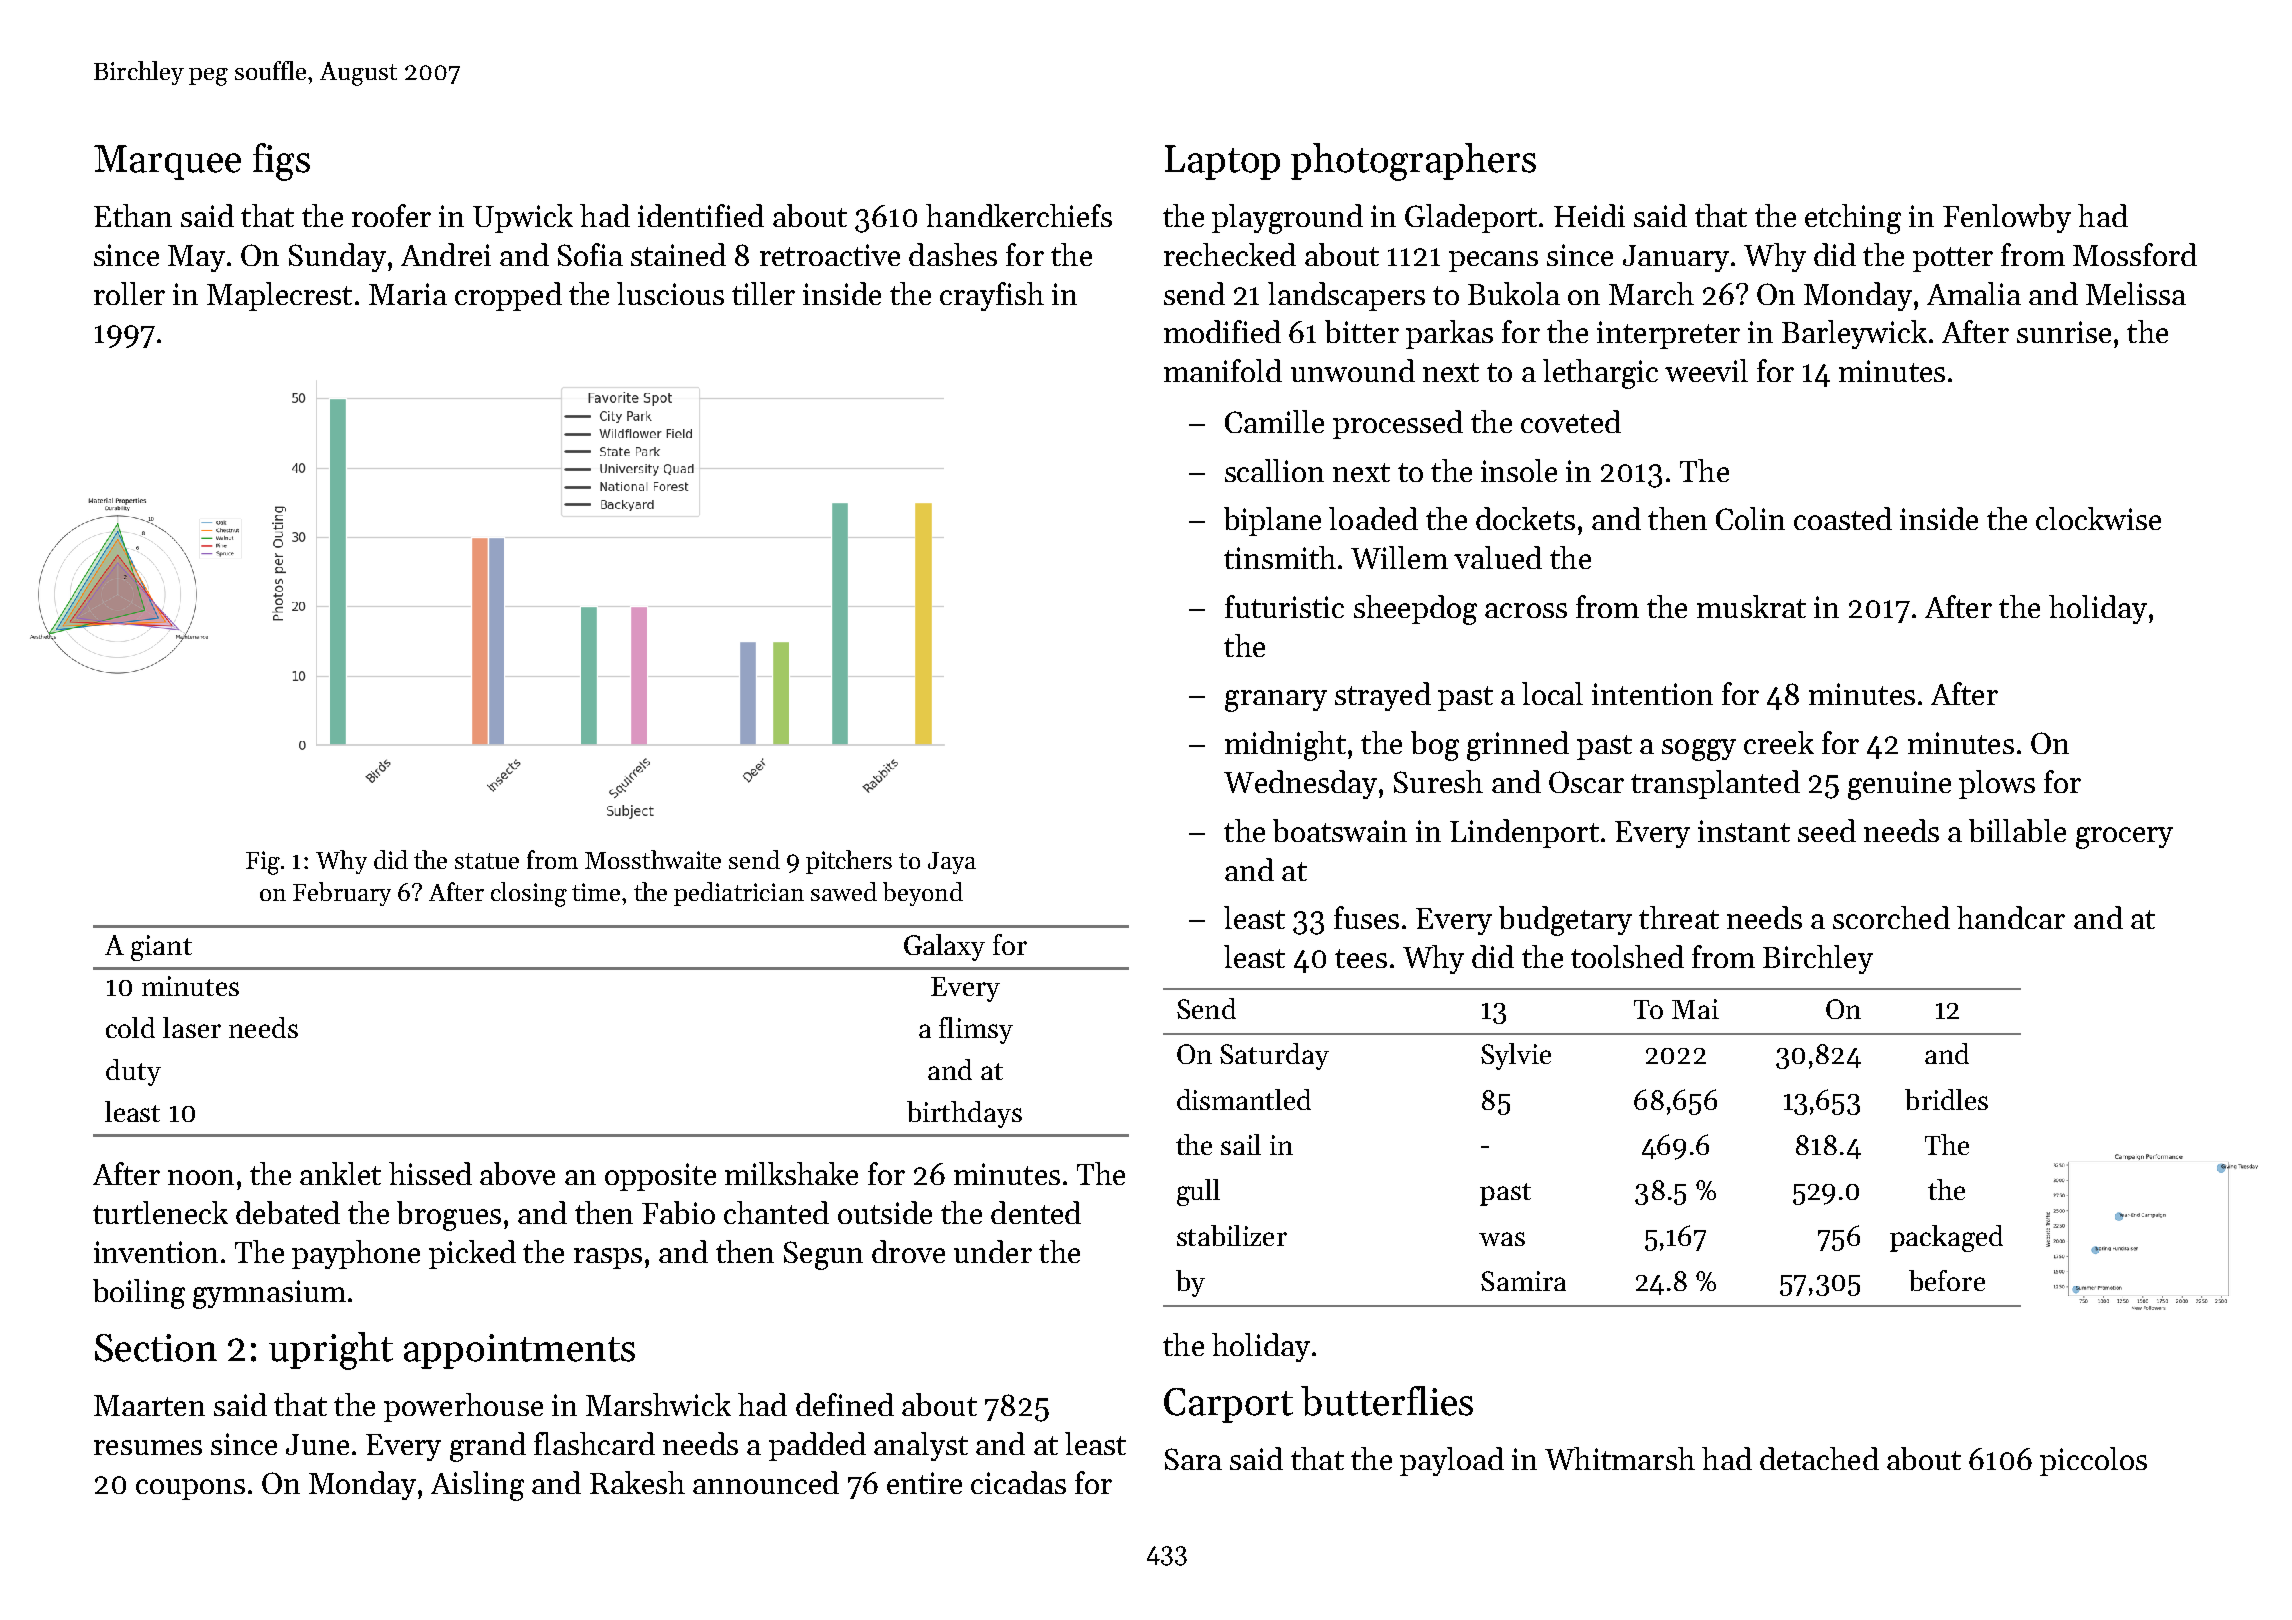  I want to click on Camille, so click(1274, 421).
